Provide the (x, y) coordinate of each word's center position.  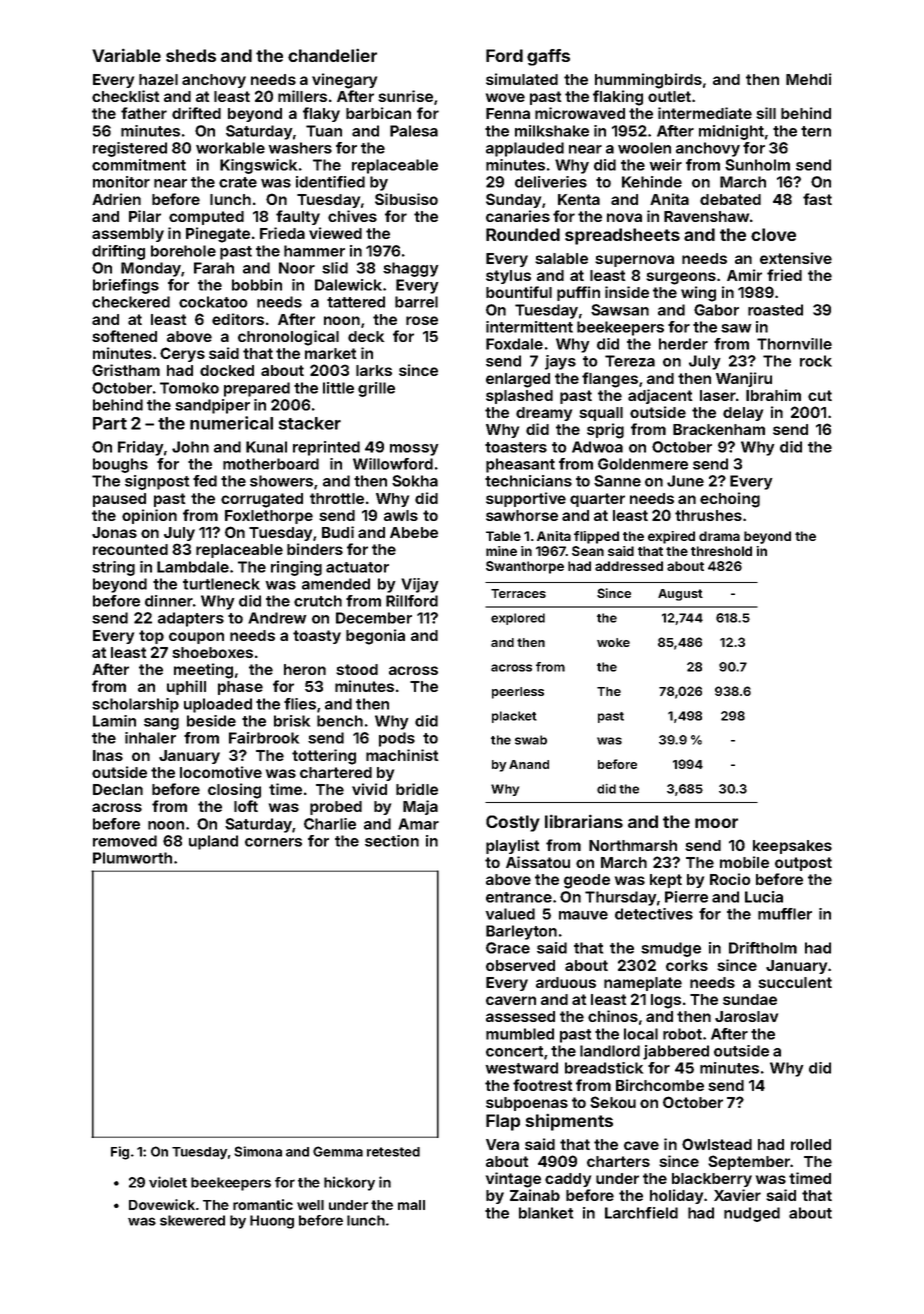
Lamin (114, 721)
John (190, 447)
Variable (126, 55)
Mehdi (809, 79)
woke (613, 642)
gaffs (548, 57)
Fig (120, 1153)
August (680, 595)
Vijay (419, 585)
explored (518, 619)
